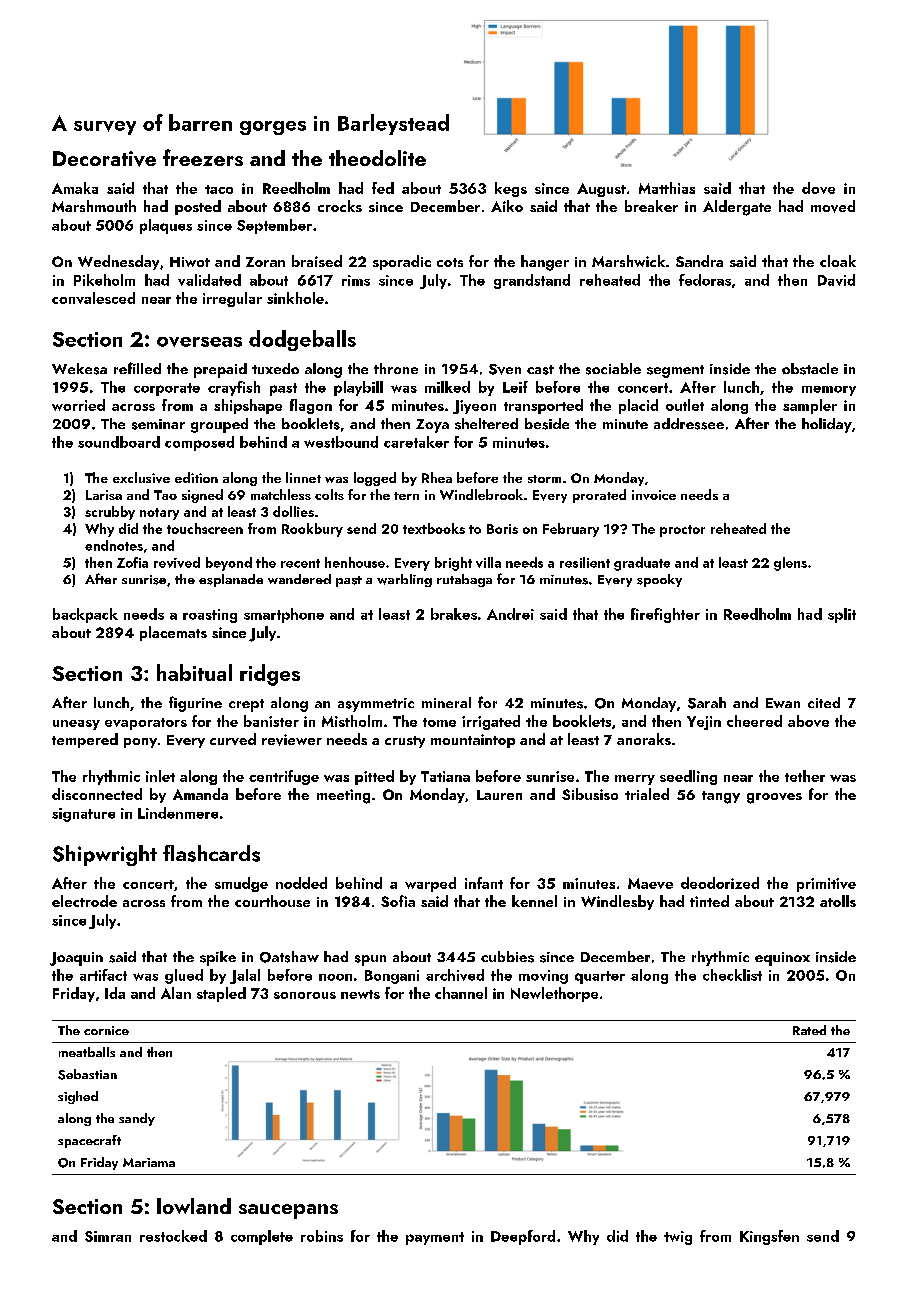  Describe the element at coordinates (665, 615) in the page. I see `firefighter` at that location.
